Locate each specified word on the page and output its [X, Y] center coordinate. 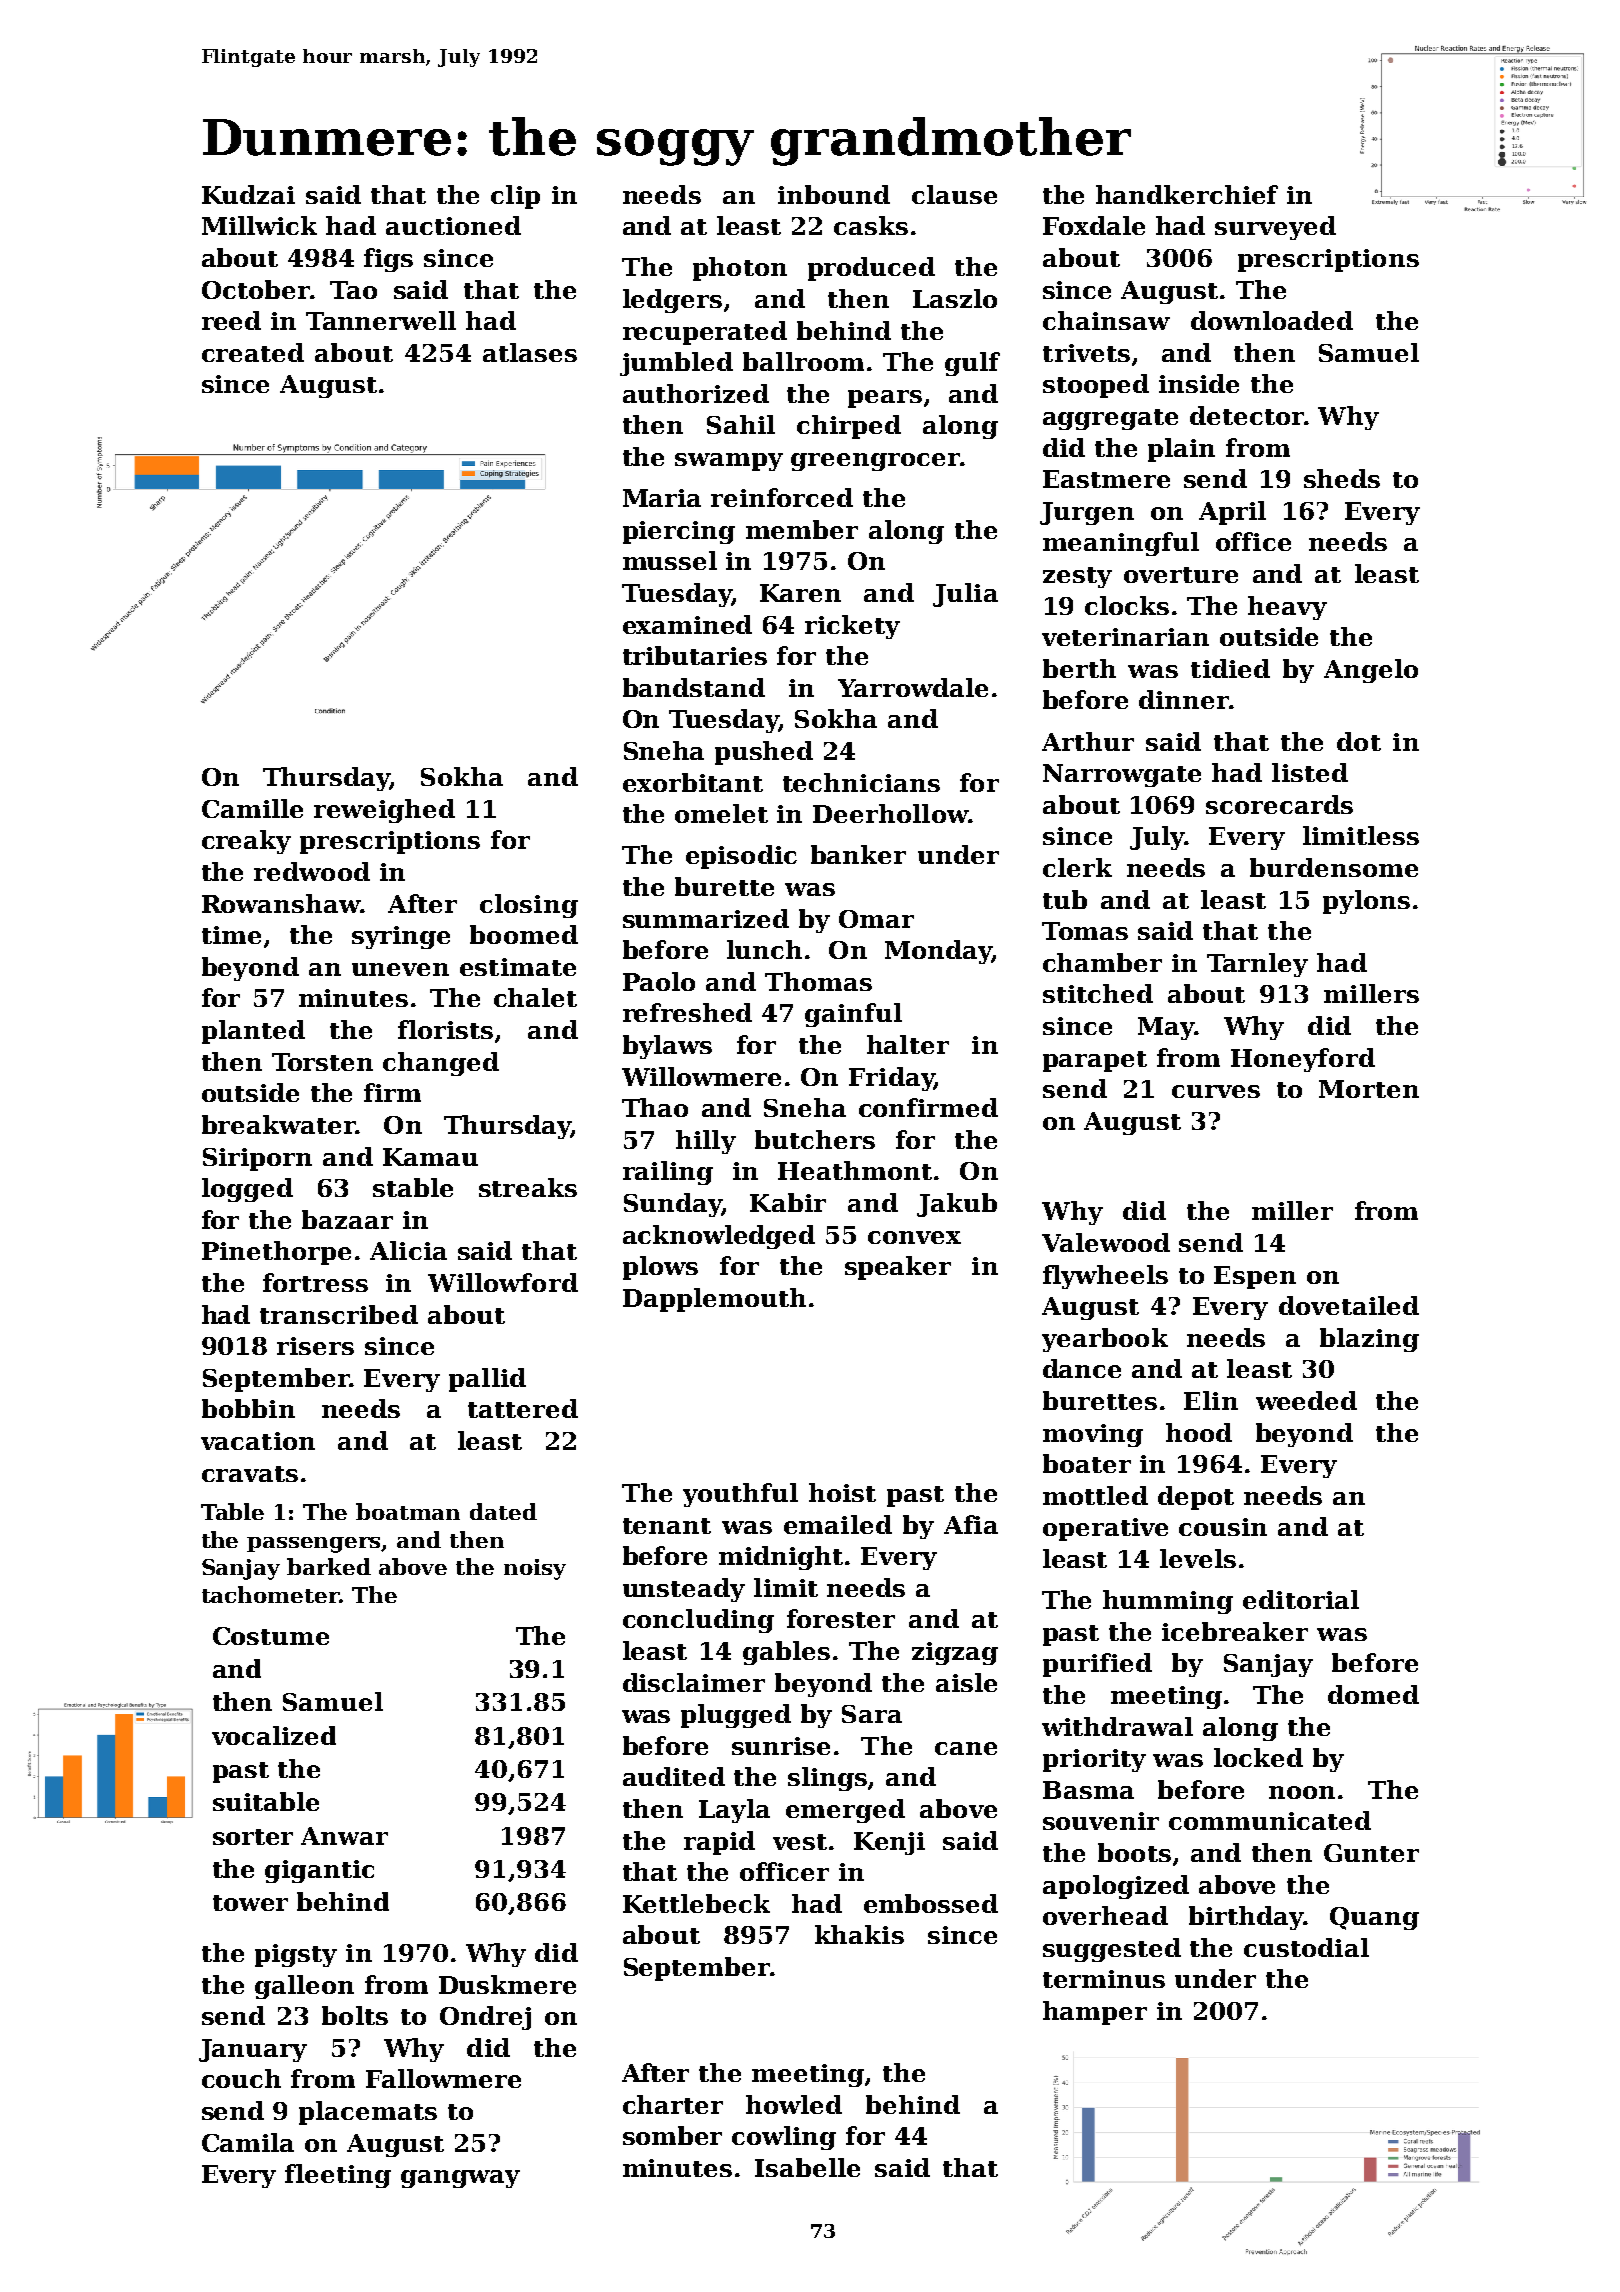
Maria [662, 498]
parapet [1095, 1061]
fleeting [338, 2176]
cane [966, 1748]
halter [908, 1044]
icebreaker [1235, 1631]
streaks [528, 1187]
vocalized [274, 1735]
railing [668, 1173]
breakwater [279, 1124]
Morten [1369, 1089]
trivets [1086, 353]
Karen [800, 593]
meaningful [1121, 544]
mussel [670, 560]
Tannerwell [381, 320]
